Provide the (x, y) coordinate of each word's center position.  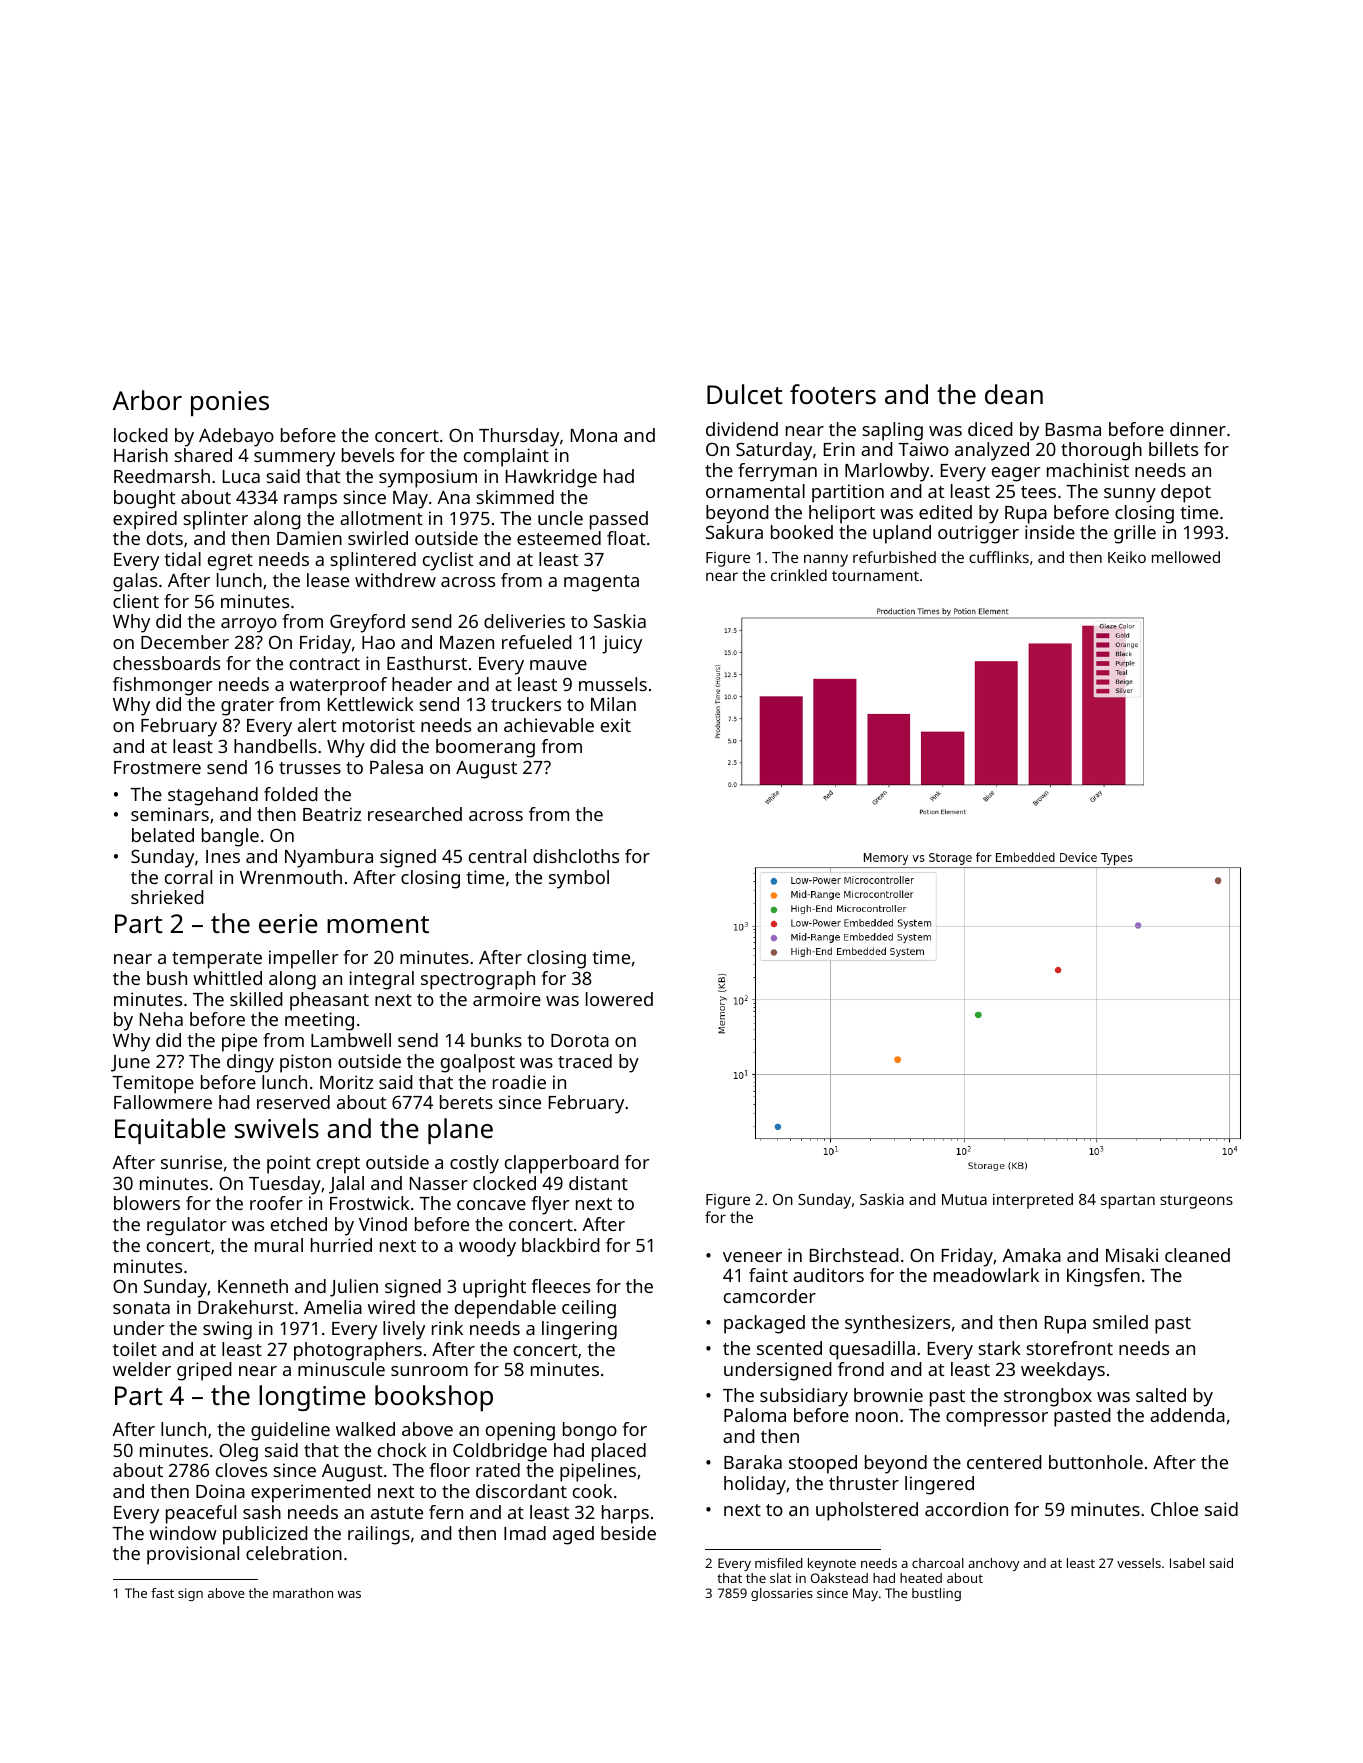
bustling (936, 1594)
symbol (579, 879)
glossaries (782, 1594)
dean (1014, 394)
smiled (1120, 1322)
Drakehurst (246, 1307)
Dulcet (745, 394)
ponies (230, 403)
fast (162, 1593)
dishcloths (576, 856)
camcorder (770, 1296)
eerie (288, 923)
